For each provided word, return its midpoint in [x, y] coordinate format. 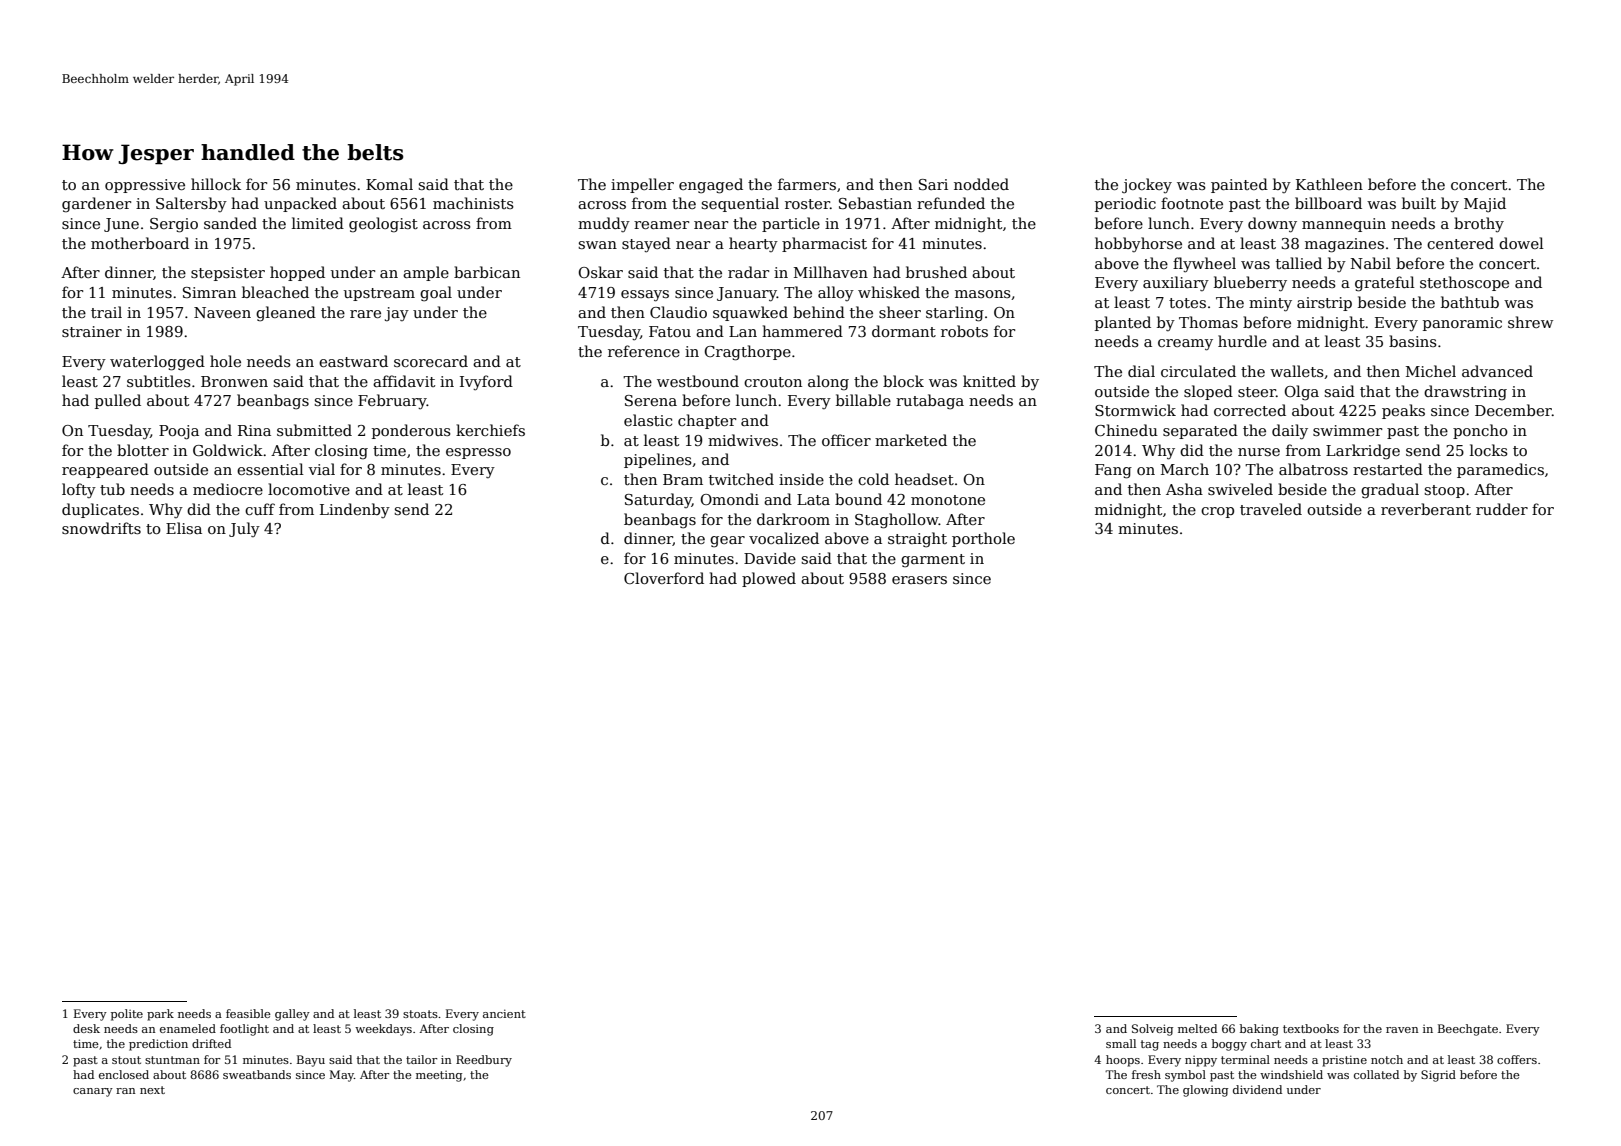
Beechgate [1468, 1030]
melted [1197, 1028]
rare [365, 314]
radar [748, 272]
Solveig [1152, 1030]
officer [846, 440]
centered [1460, 243]
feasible [248, 1013]
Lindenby [355, 510]
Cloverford [664, 578]
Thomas [1208, 322]
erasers [919, 580]
